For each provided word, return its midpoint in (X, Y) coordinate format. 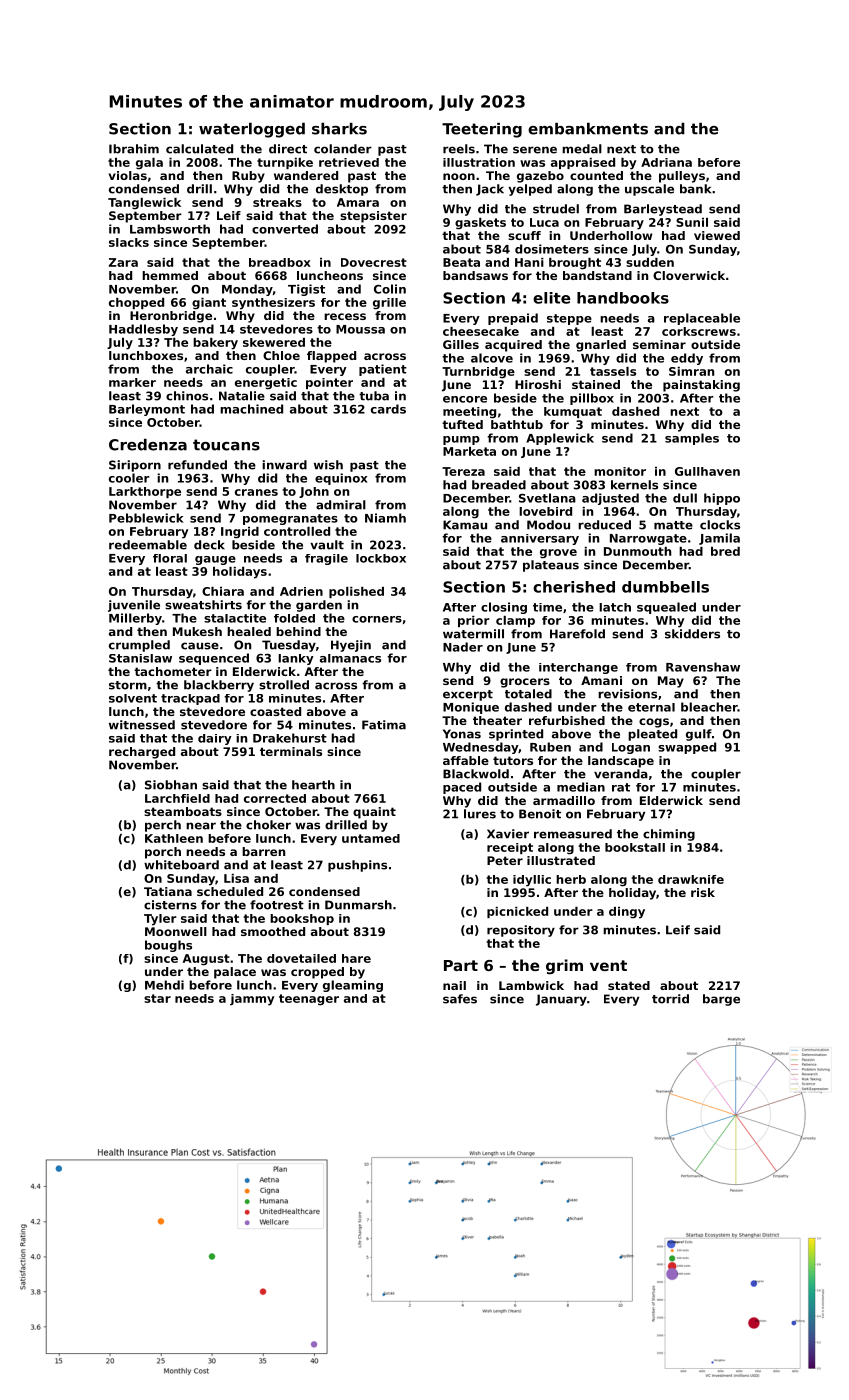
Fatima (384, 725)
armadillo (564, 800)
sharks (339, 129)
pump (461, 440)
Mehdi (164, 985)
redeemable (148, 545)
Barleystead (663, 210)
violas (128, 175)
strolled (284, 685)
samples (692, 439)
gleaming (353, 986)
